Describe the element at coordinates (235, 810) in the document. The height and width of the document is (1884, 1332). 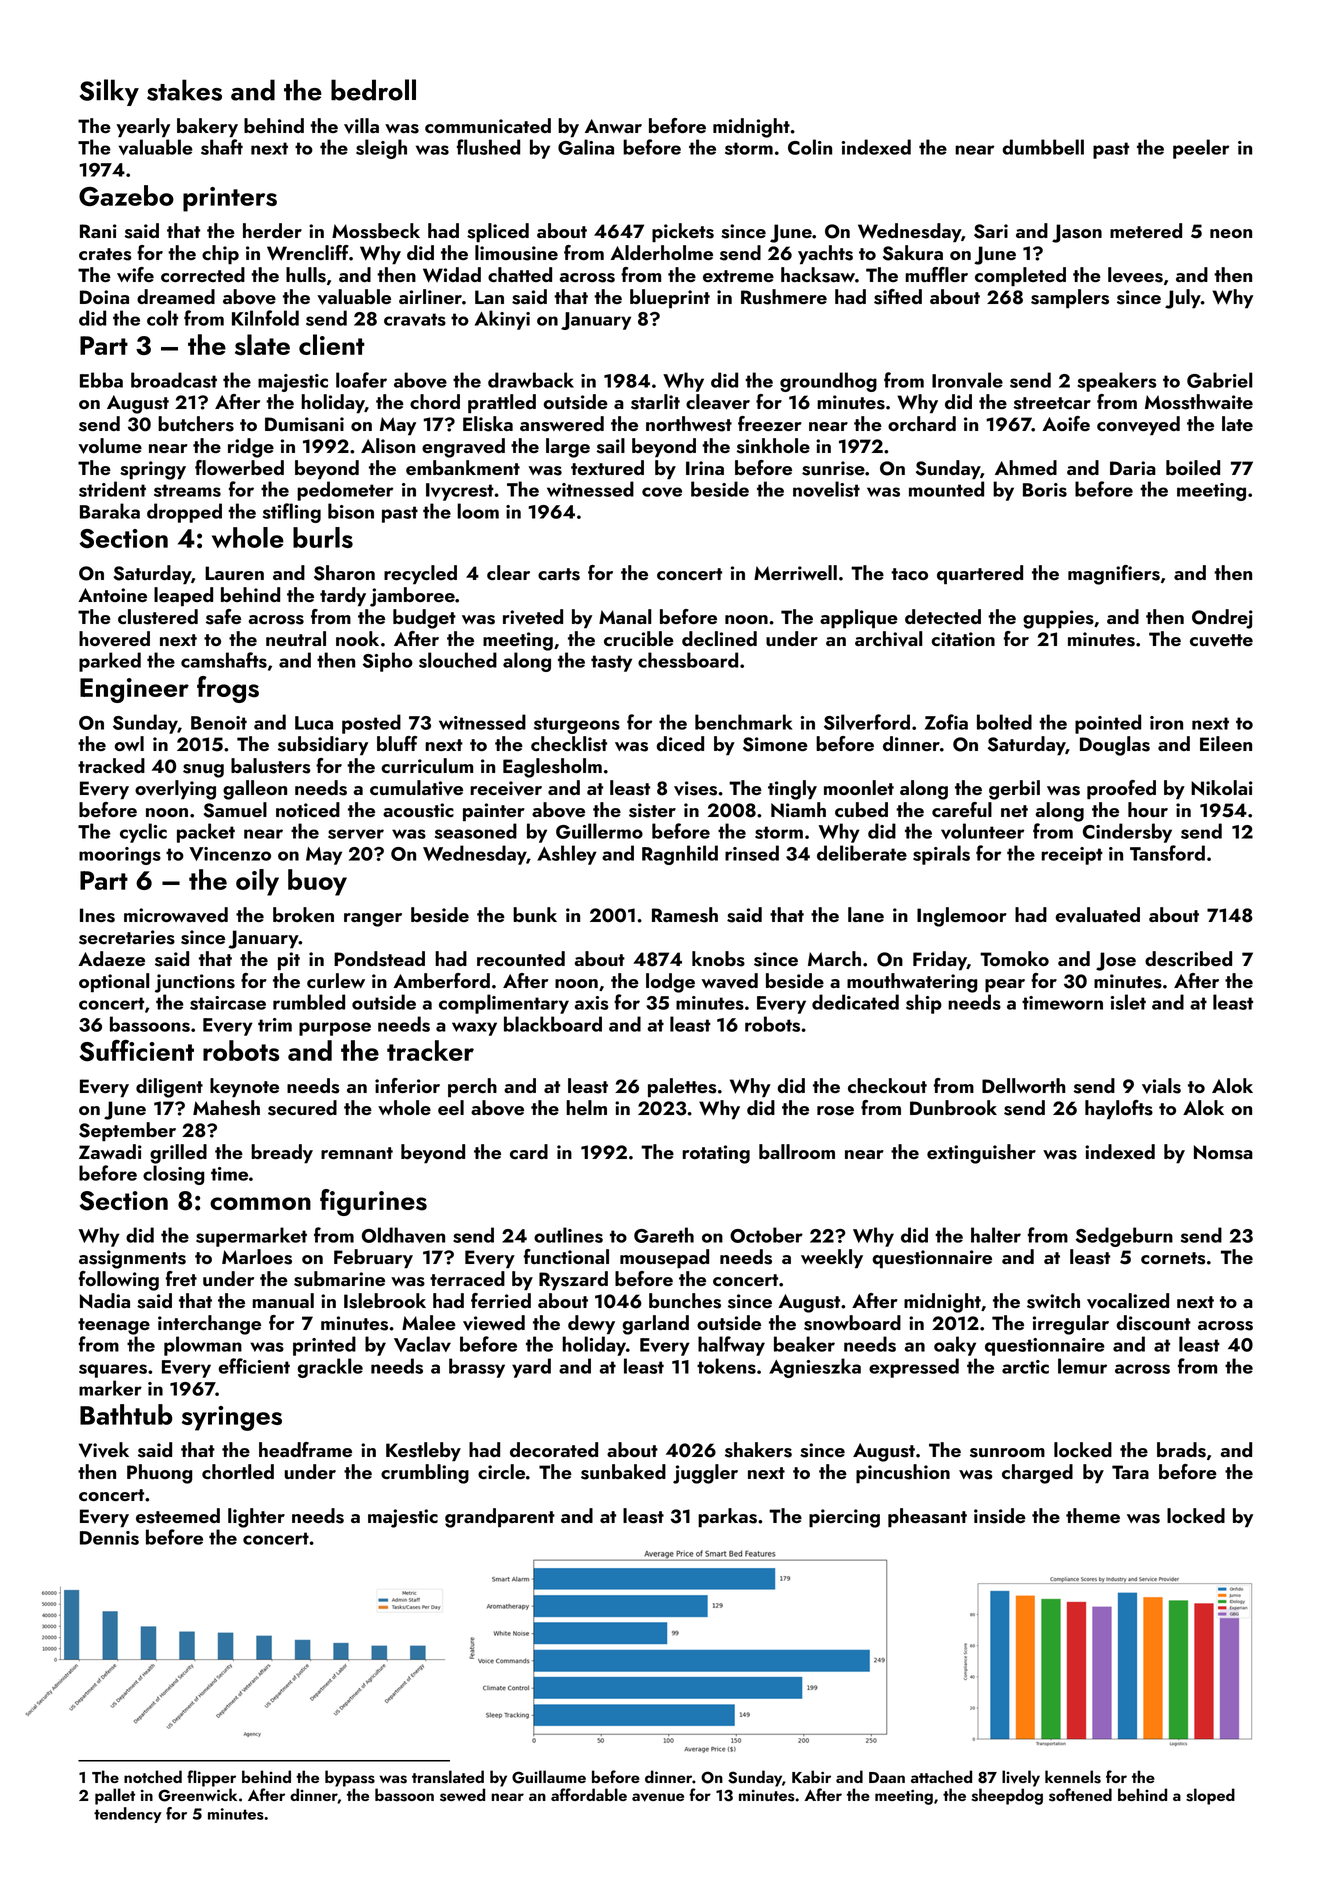
I see `Samuel` at that location.
